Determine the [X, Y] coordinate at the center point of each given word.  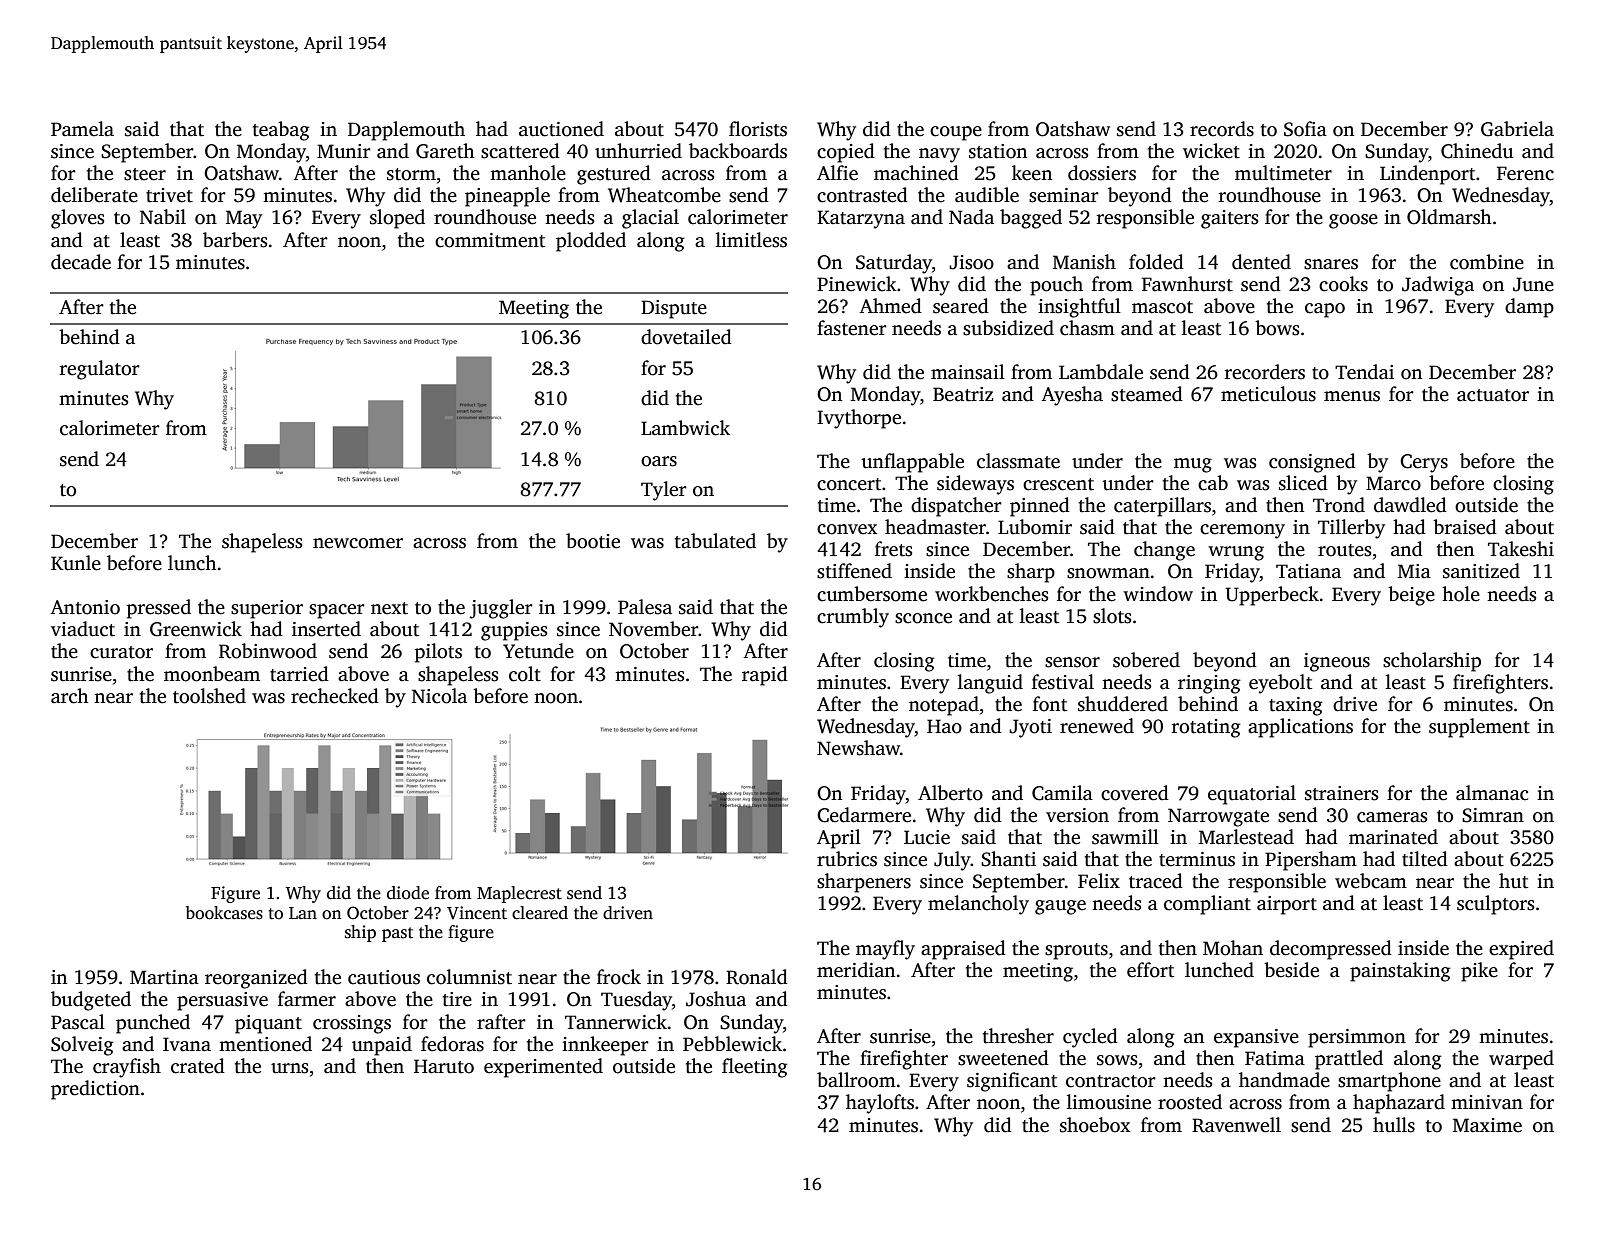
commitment [490, 240]
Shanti [1008, 859]
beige [1411, 596]
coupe [956, 133]
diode [408, 893]
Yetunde [538, 651]
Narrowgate [1218, 817]
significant [1012, 1082]
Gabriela [1517, 129]
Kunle [76, 563]
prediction [95, 1090]
